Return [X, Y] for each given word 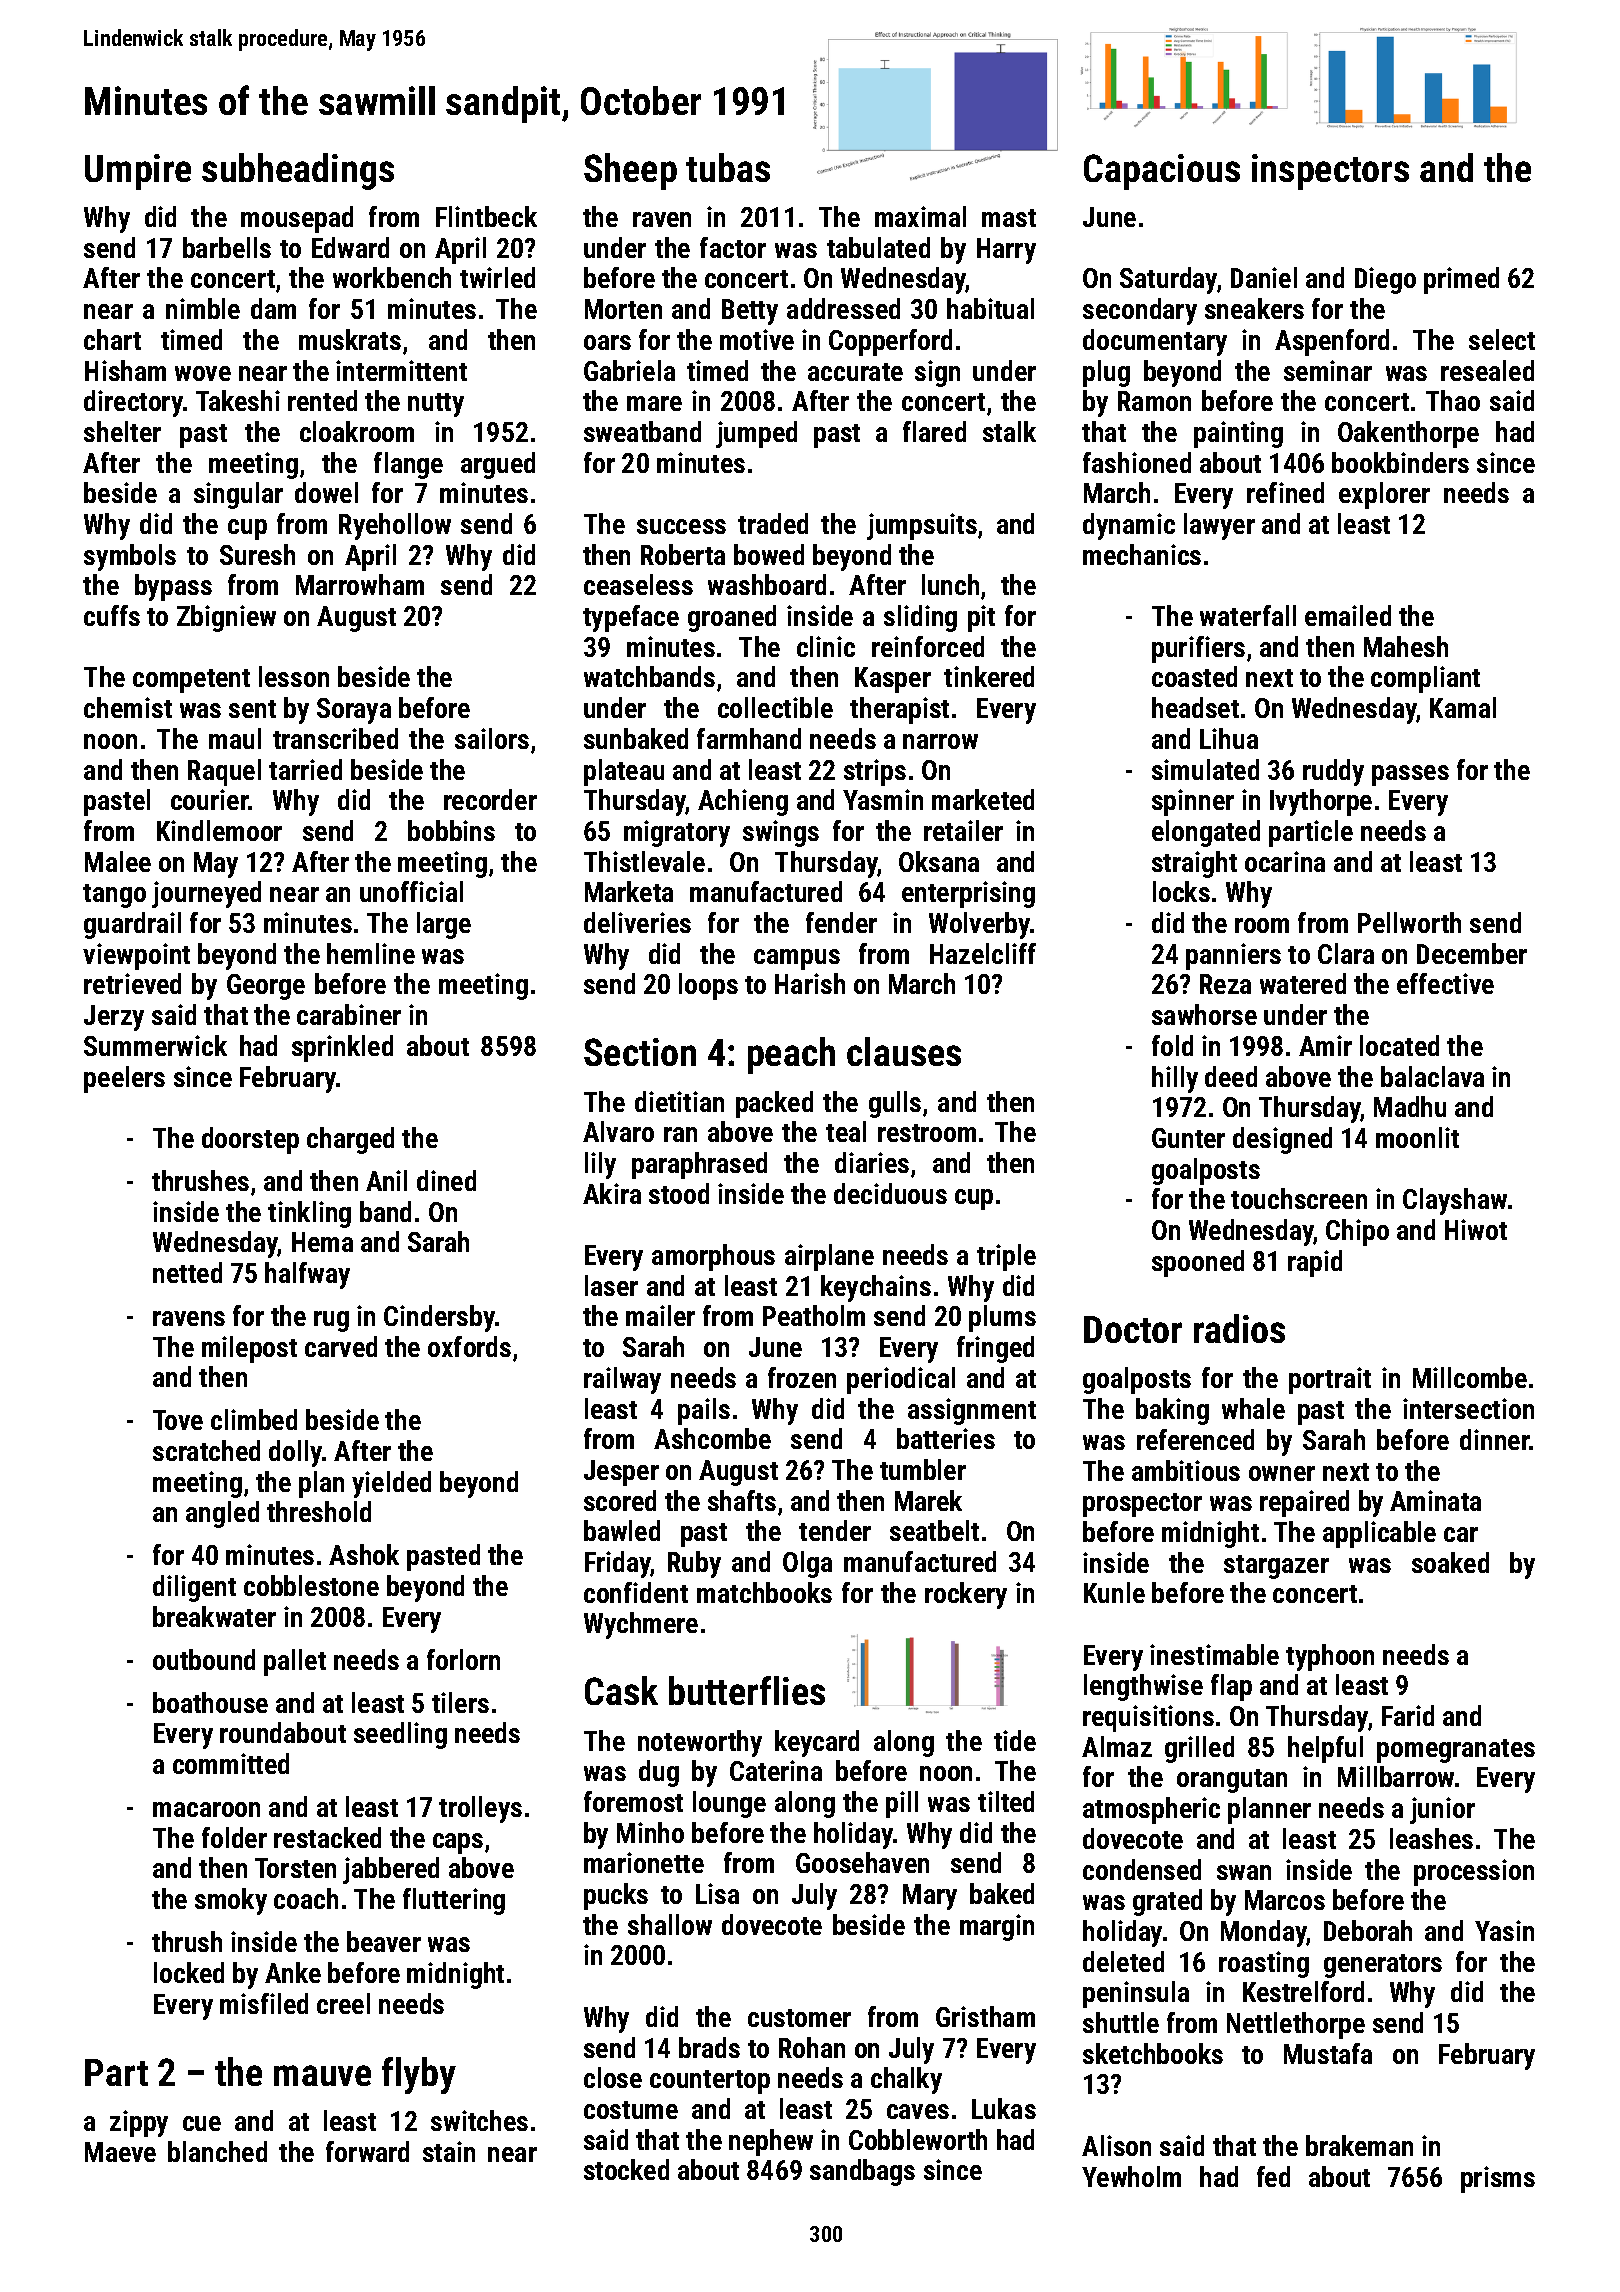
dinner [1495, 1439]
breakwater [214, 1616]
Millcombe [1470, 1377]
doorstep [250, 1140]
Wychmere [641, 1625]
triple [1006, 1257]
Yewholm [1131, 2176]
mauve [322, 2075]
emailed [1348, 615]
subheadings [298, 171]
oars [607, 342]
